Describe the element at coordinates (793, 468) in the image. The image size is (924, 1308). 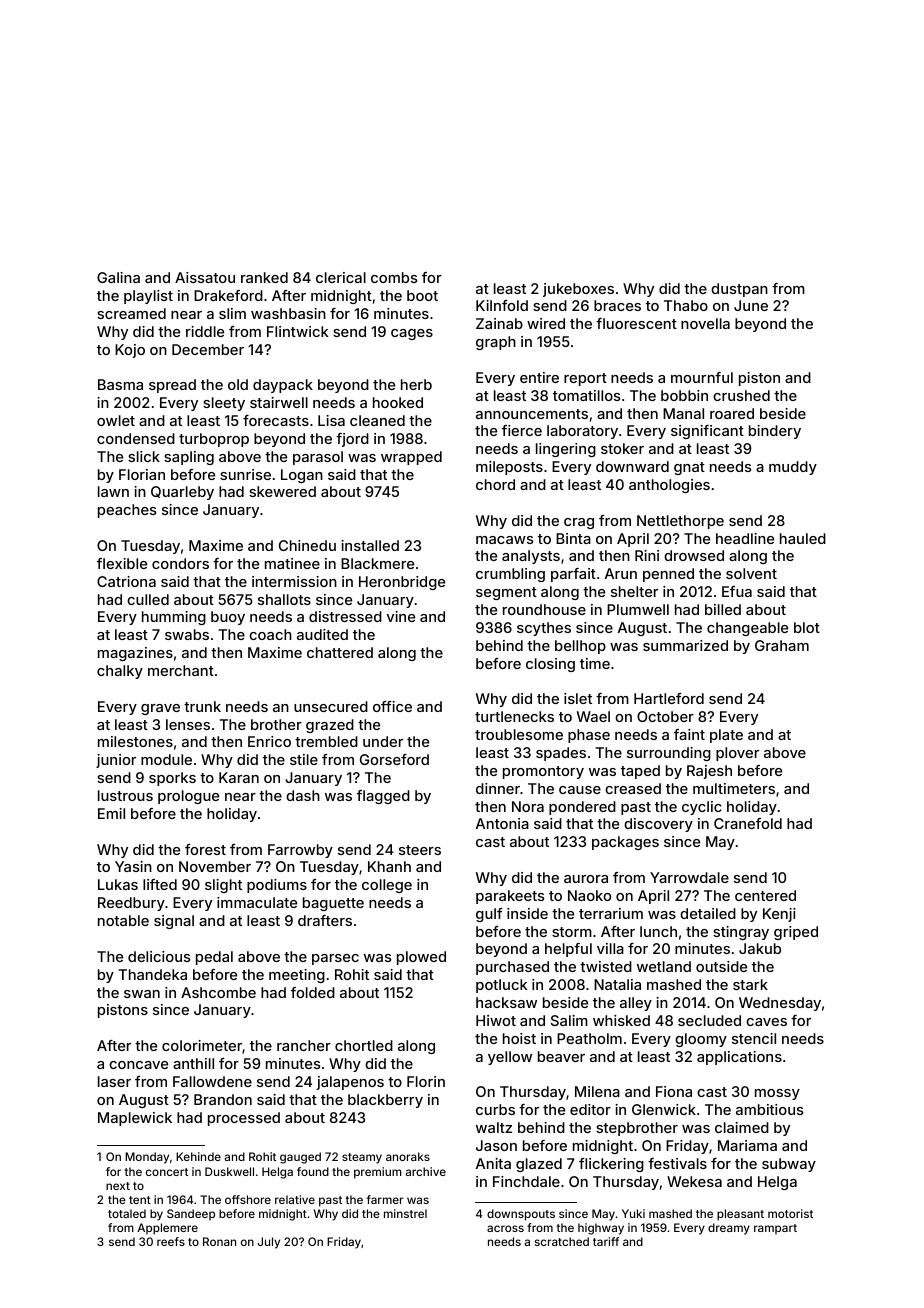
I see `muddy` at that location.
